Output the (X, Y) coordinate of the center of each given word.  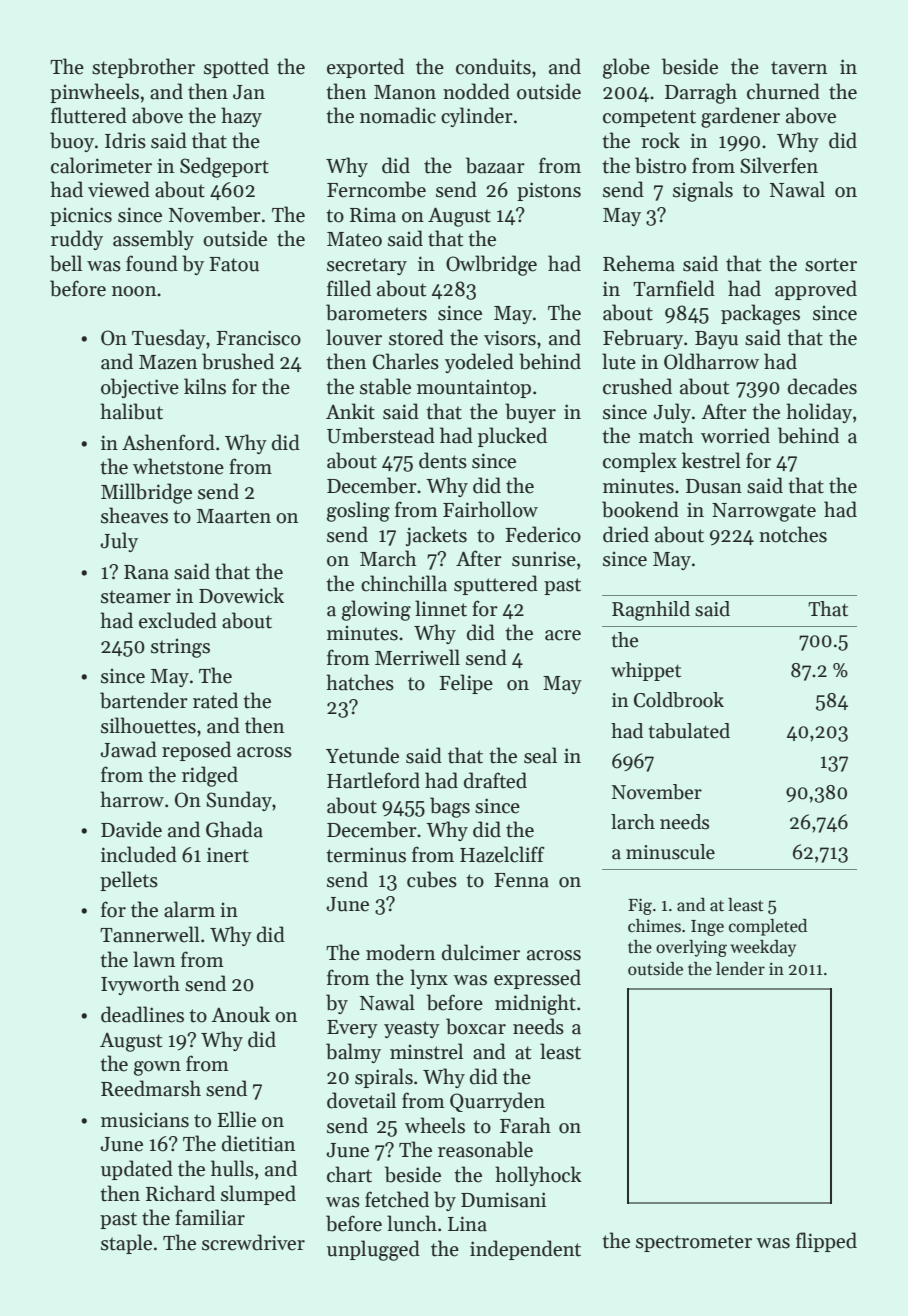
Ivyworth (140, 985)
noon (134, 291)
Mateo (354, 239)
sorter (831, 265)
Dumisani (503, 1200)
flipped (826, 1242)
